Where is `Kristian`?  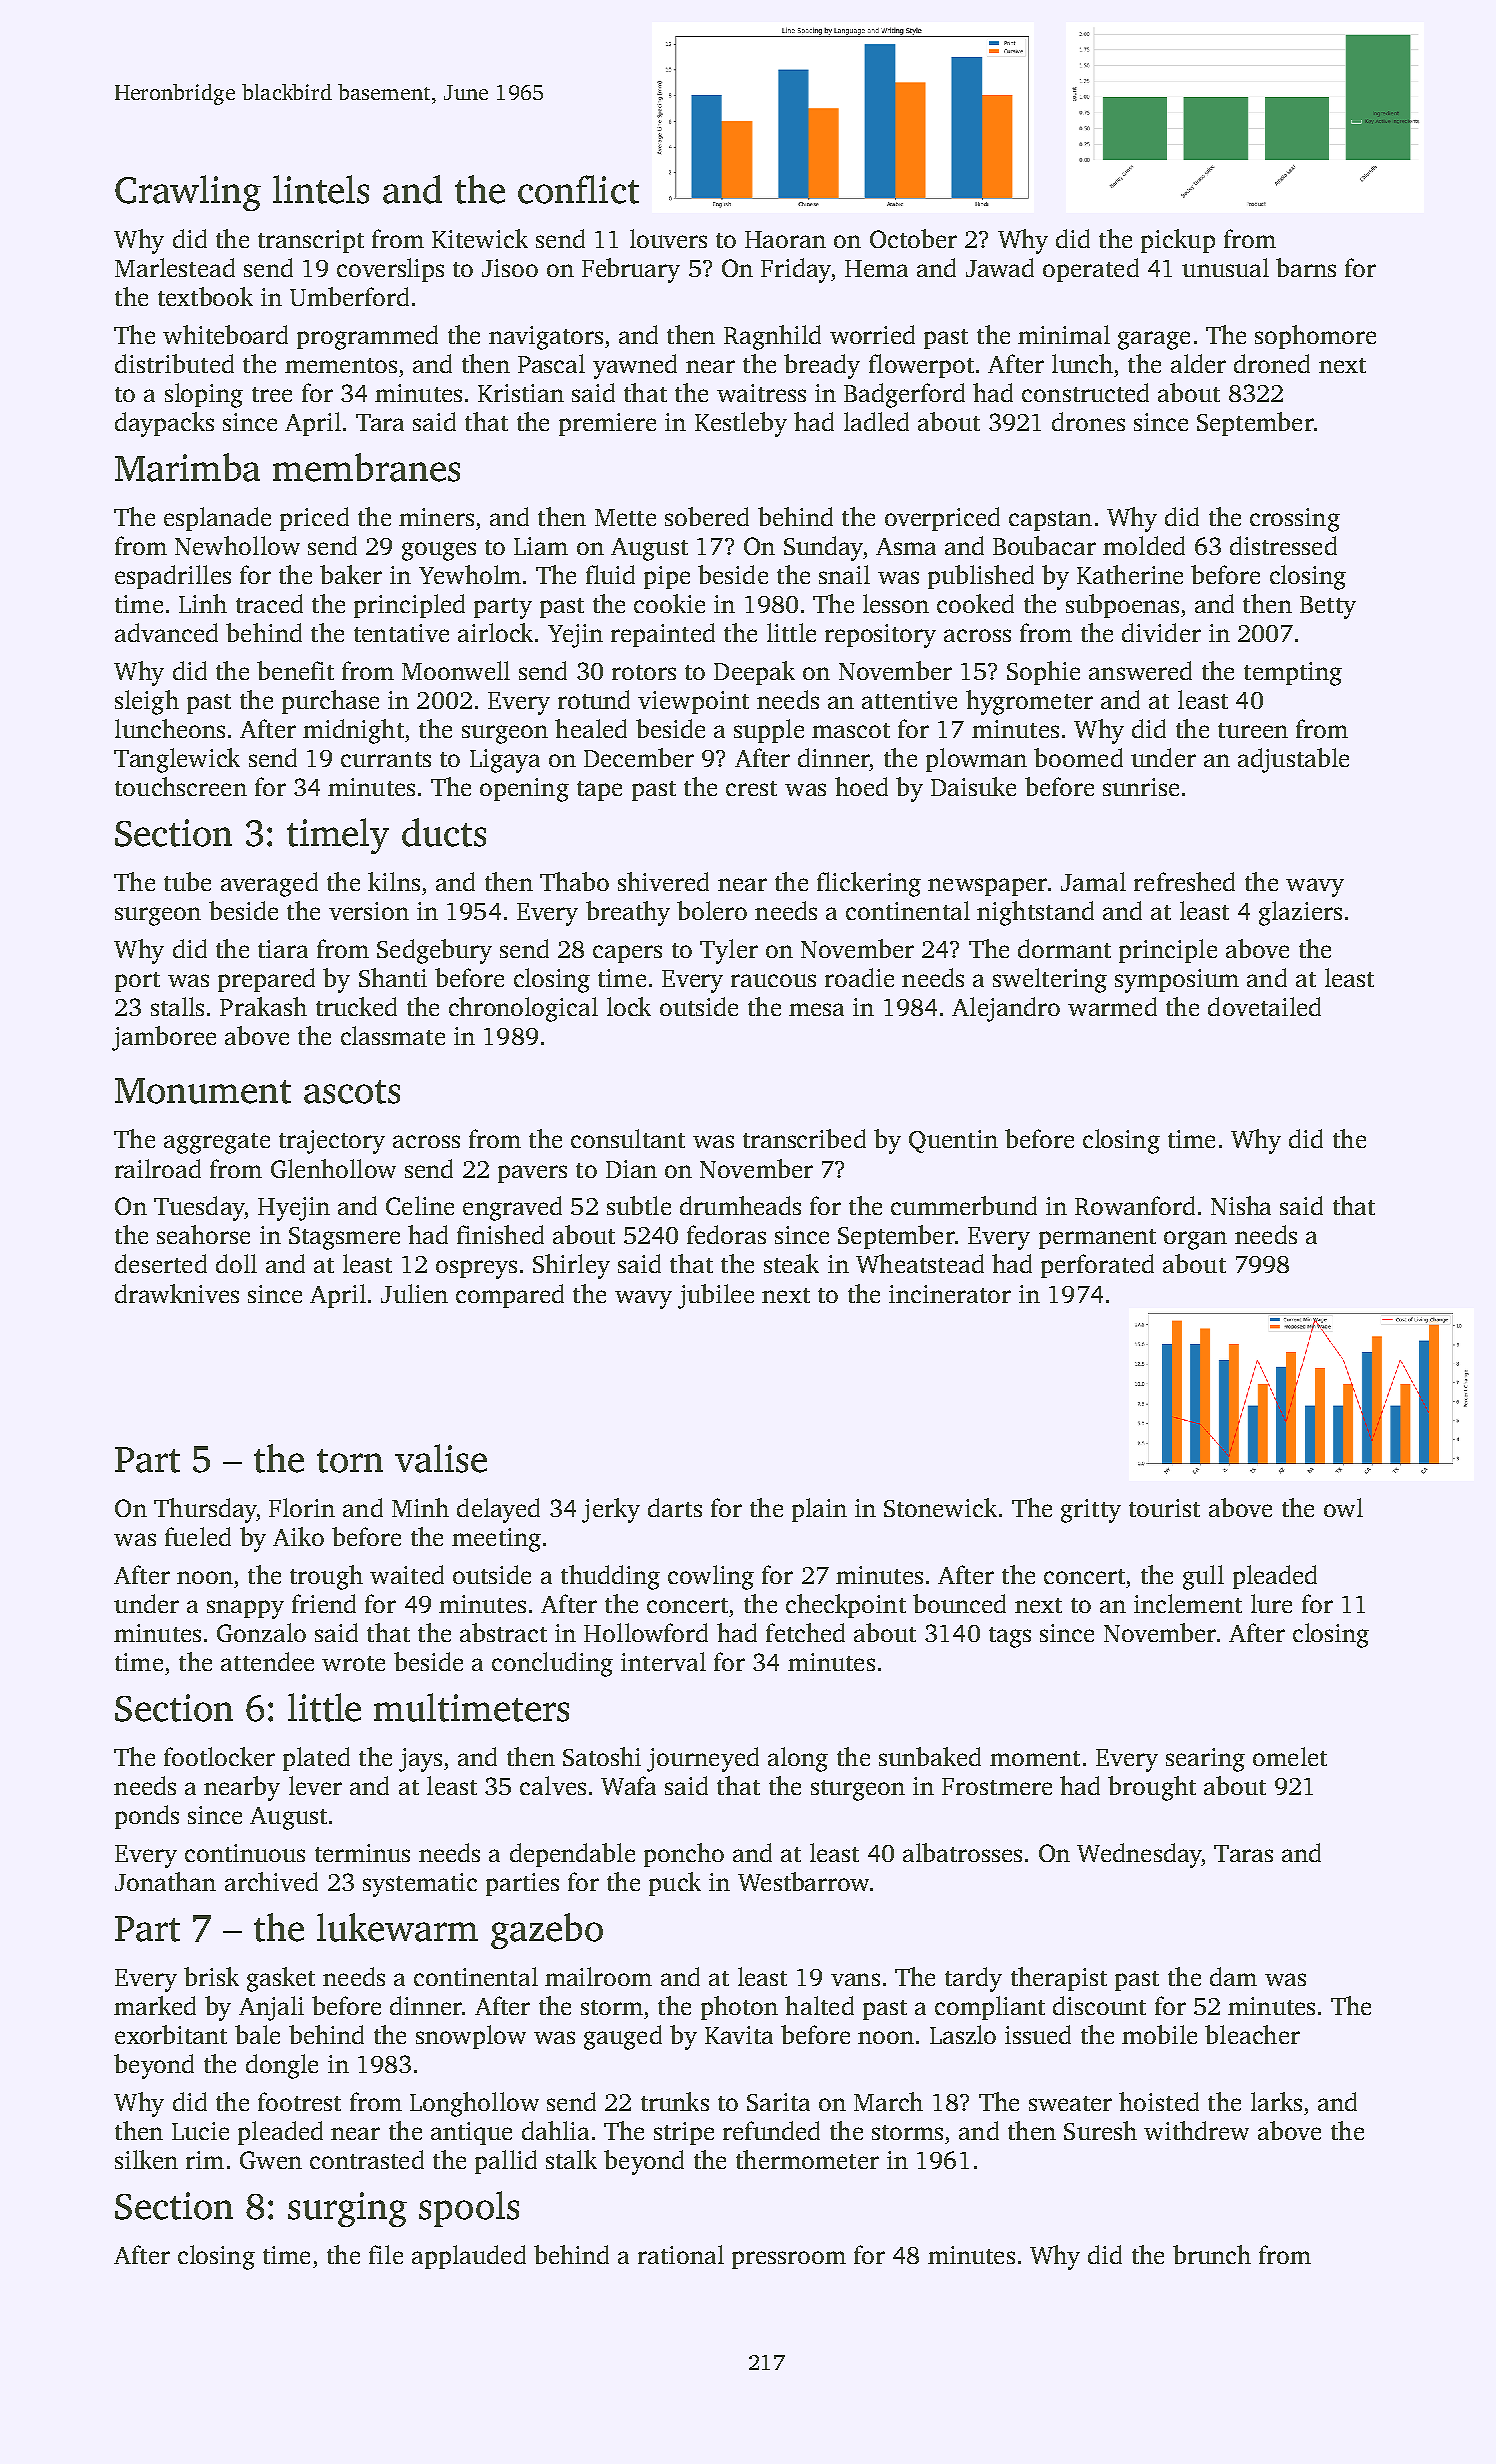
Kristian is located at coordinates (521, 393).
